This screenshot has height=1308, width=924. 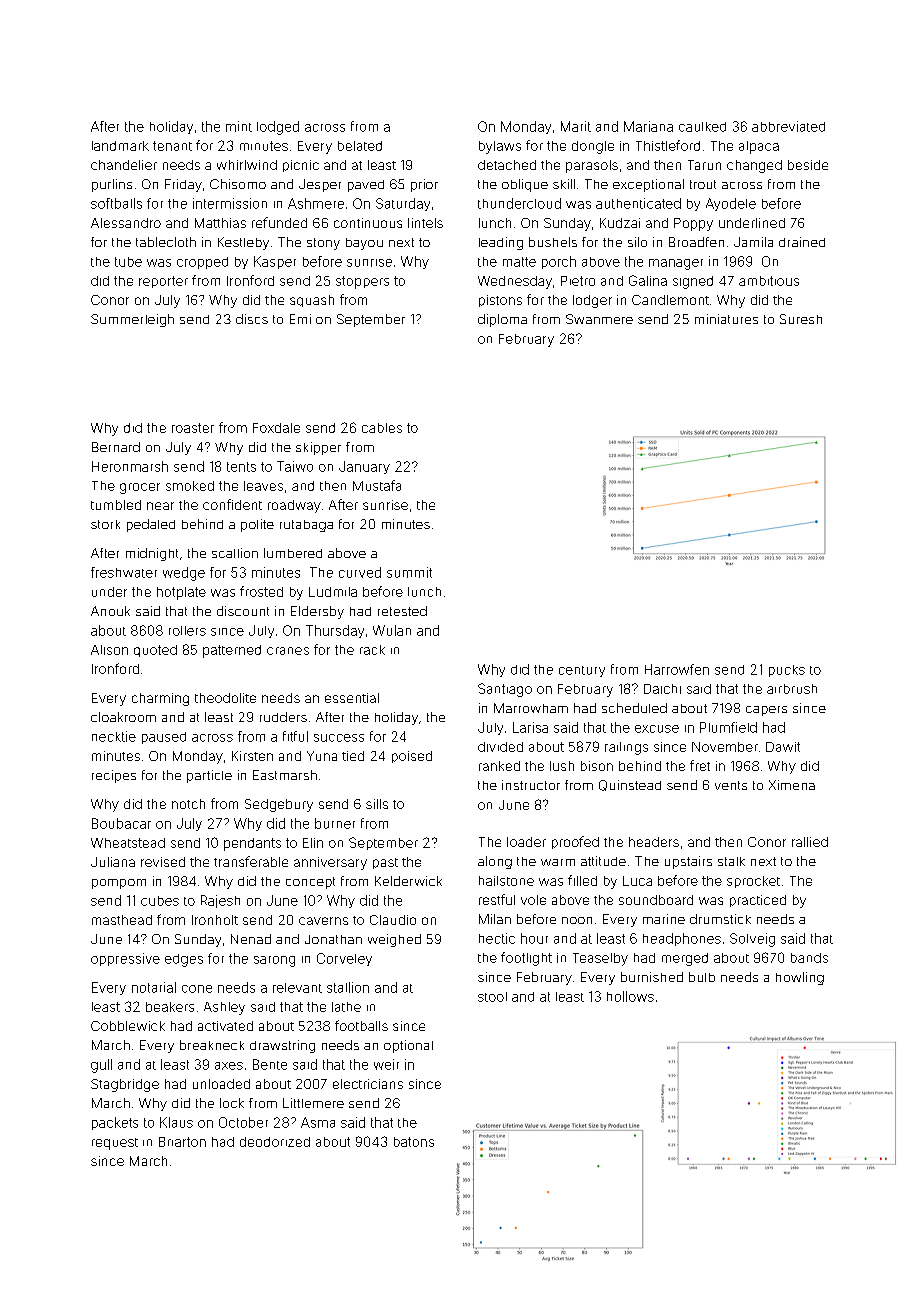 I want to click on pedaled, so click(x=151, y=525).
